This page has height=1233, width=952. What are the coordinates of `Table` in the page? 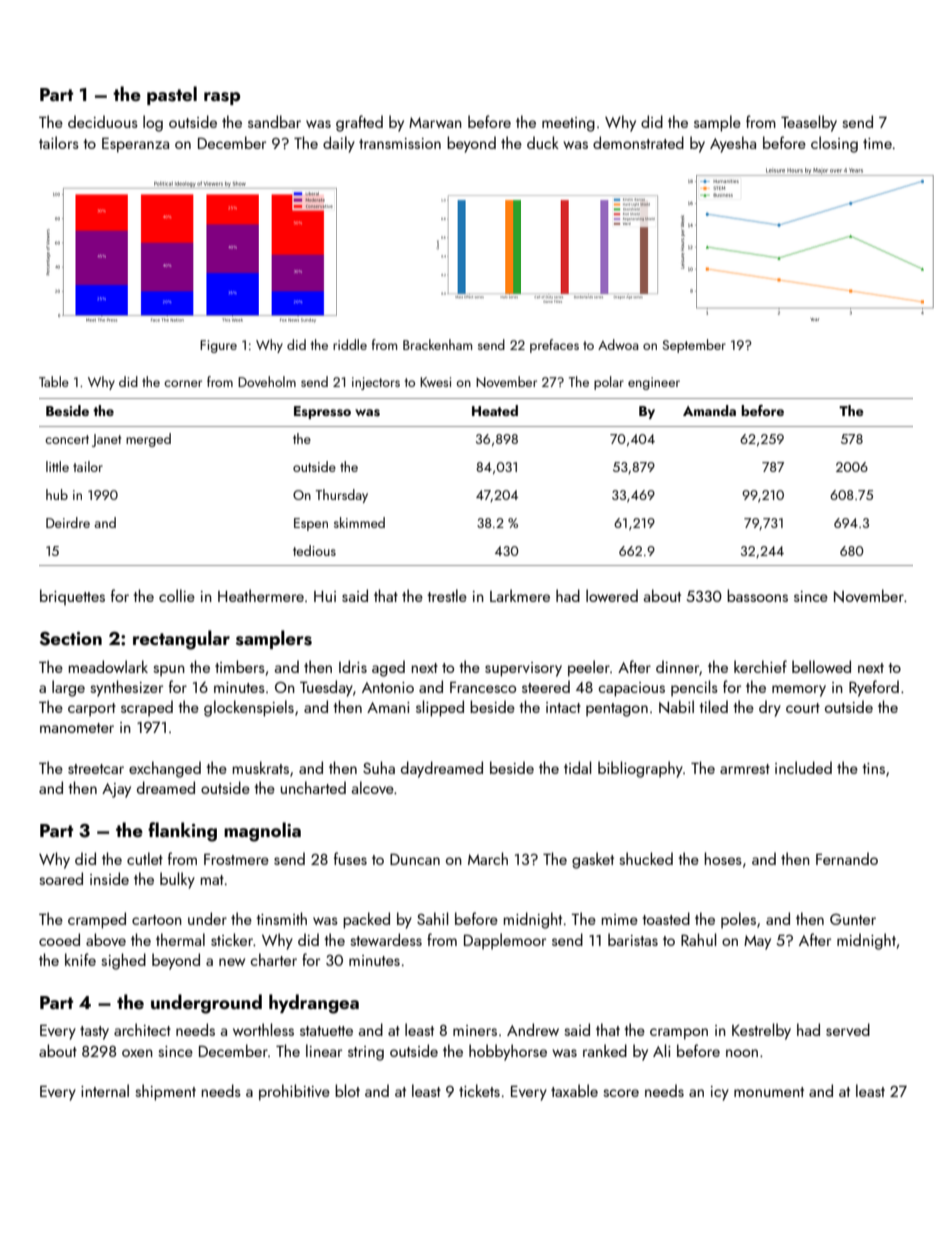 It's located at (54, 381).
